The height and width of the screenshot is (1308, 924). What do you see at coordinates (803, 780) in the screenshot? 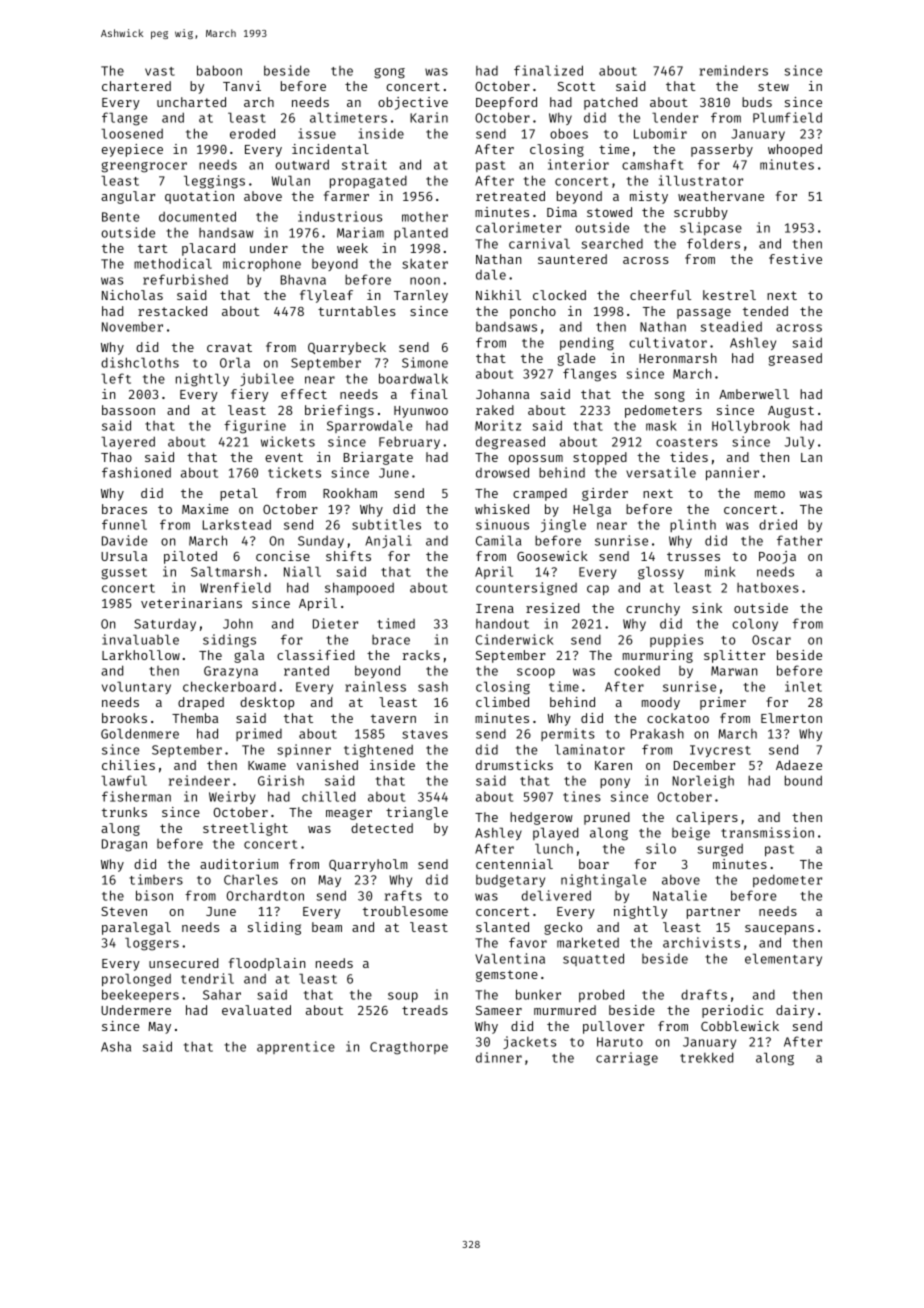
I see `bound` at bounding box center [803, 780].
